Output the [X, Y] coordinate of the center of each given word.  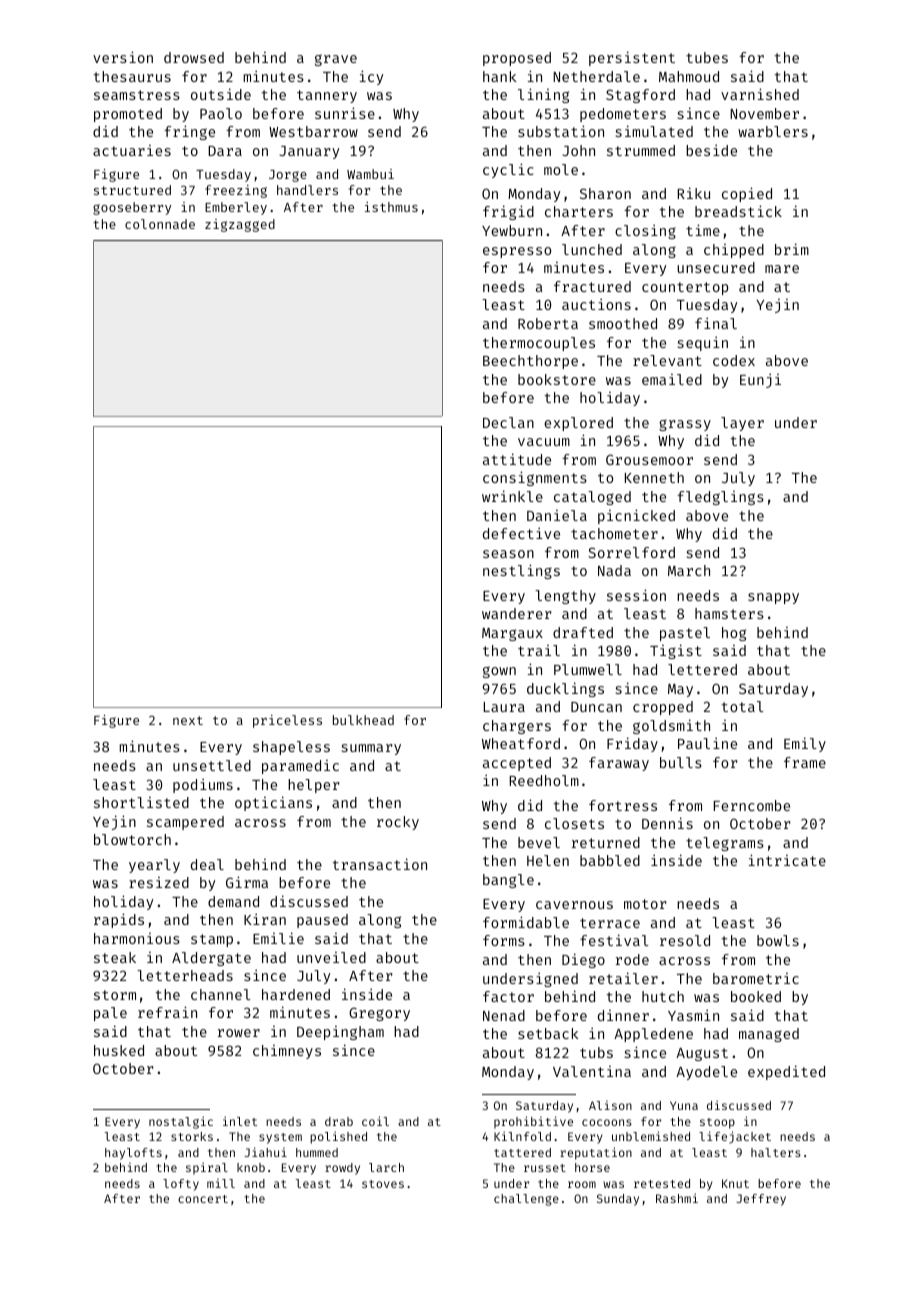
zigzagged [240, 225]
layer [742, 424]
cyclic [508, 170]
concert [203, 1199]
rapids [119, 920]
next [188, 720]
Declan [508, 422]
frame [805, 762]
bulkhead [363, 720]
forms [504, 940]
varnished [760, 94]
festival [614, 940]
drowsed [194, 57]
